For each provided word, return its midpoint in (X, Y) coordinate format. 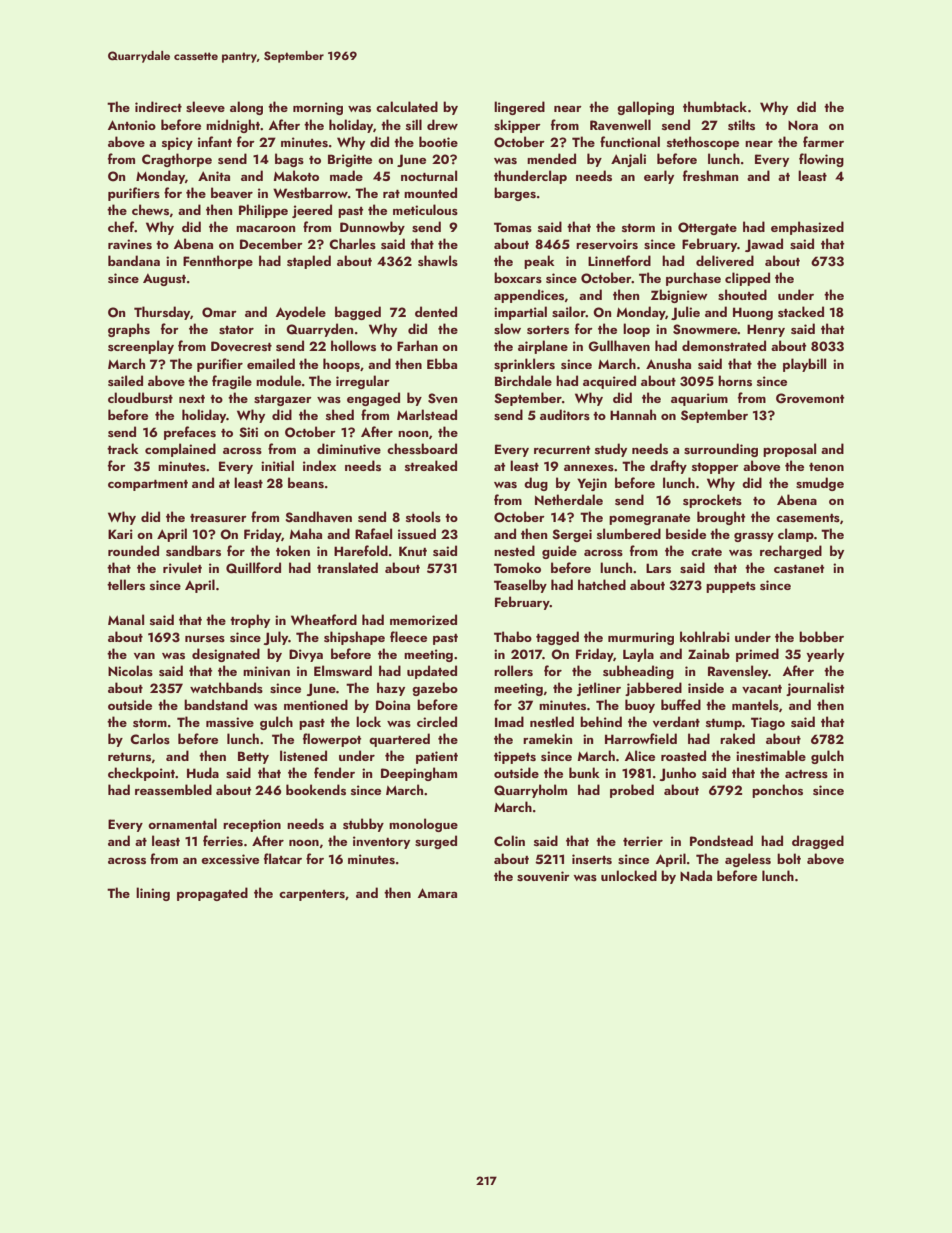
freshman (710, 175)
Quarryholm (530, 791)
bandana (134, 260)
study (611, 450)
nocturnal (429, 175)
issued (417, 533)
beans (306, 482)
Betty (253, 757)
